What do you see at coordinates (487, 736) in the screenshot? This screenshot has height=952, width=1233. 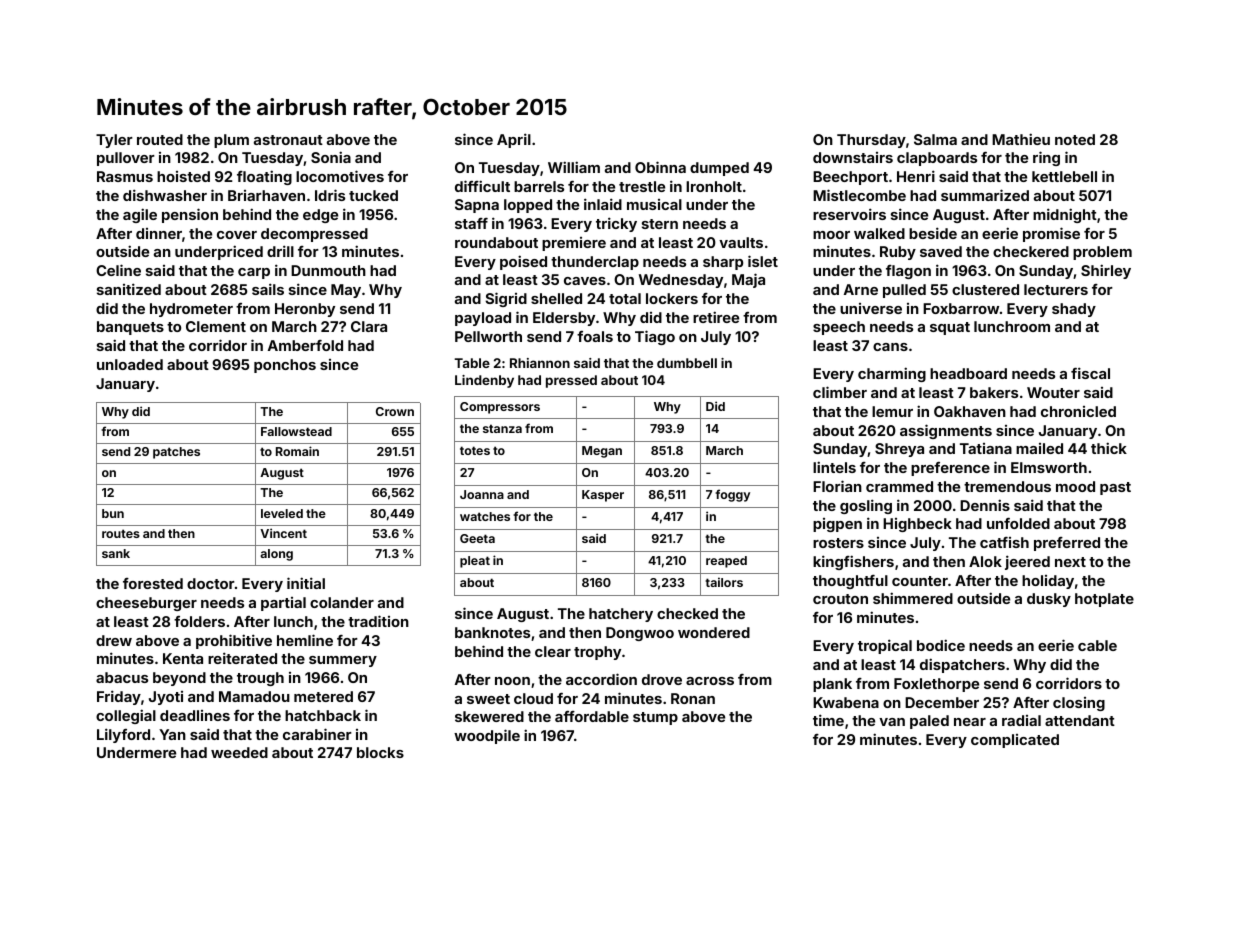 I see `woodpile` at bounding box center [487, 736].
